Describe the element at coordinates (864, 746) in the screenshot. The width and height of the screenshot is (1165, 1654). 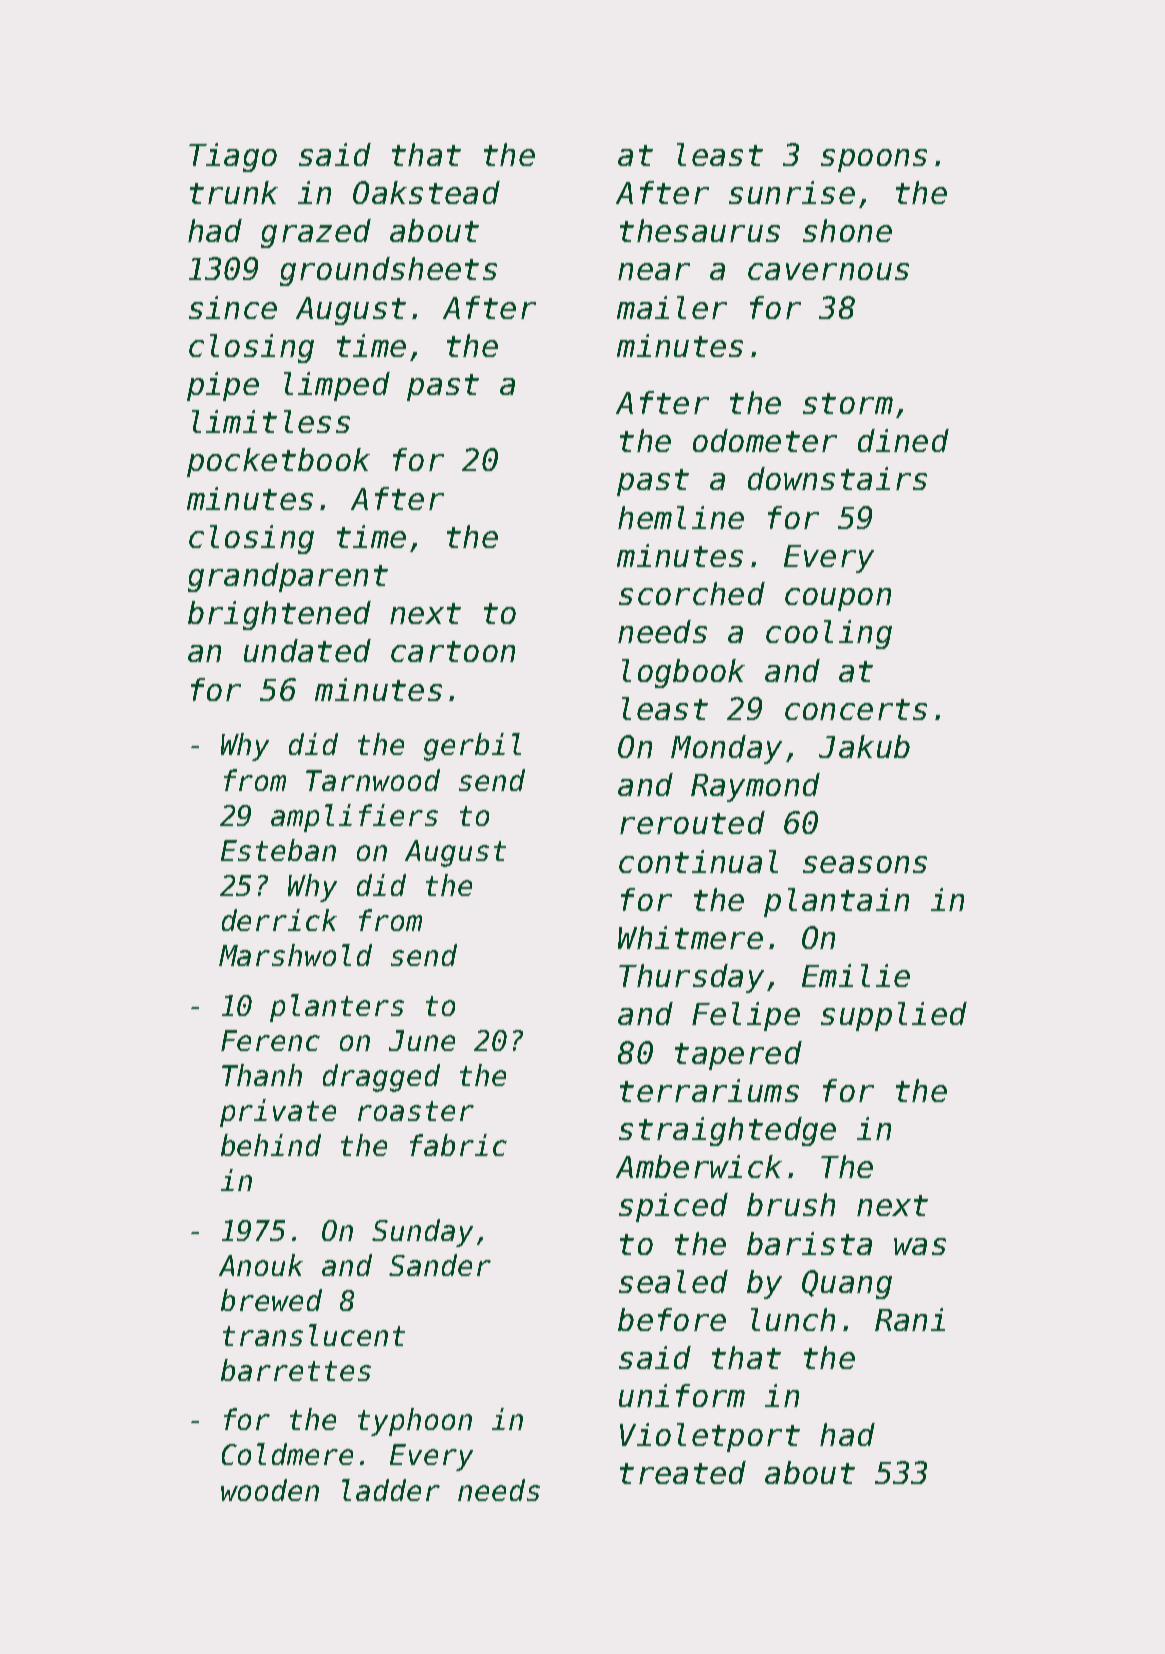
I see `Jakub` at that location.
